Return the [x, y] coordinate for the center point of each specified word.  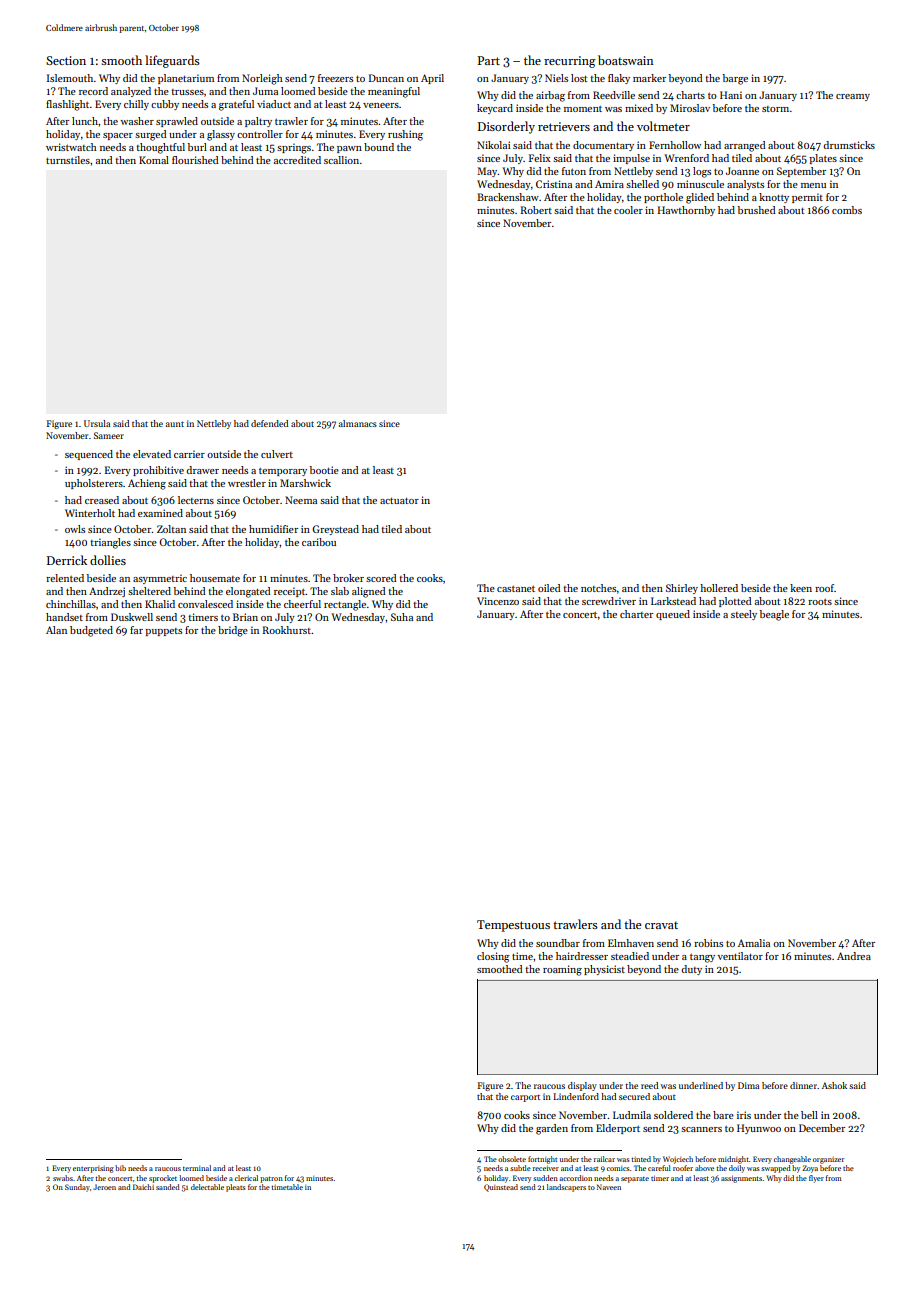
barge [735, 79]
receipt [290, 592]
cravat [661, 925]
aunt [175, 424]
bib [120, 1168]
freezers [335, 78]
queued [673, 615]
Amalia [754, 943]
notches [598, 588]
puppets [163, 632]
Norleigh [262, 79]
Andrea [854, 956]
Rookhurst [286, 630]
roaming [562, 970]
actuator [399, 501]
